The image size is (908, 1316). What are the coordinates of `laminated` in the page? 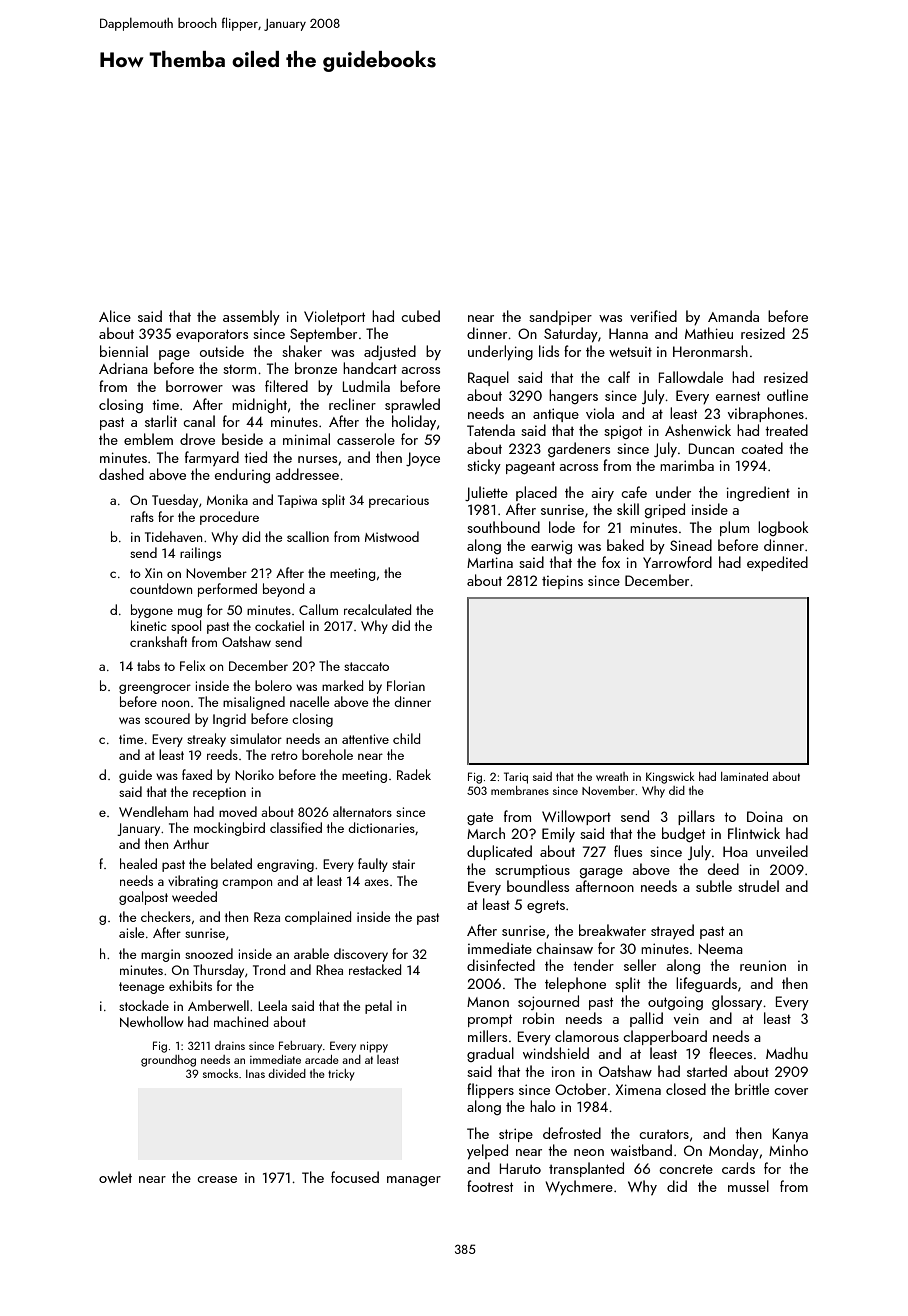 It's located at (744, 776).
